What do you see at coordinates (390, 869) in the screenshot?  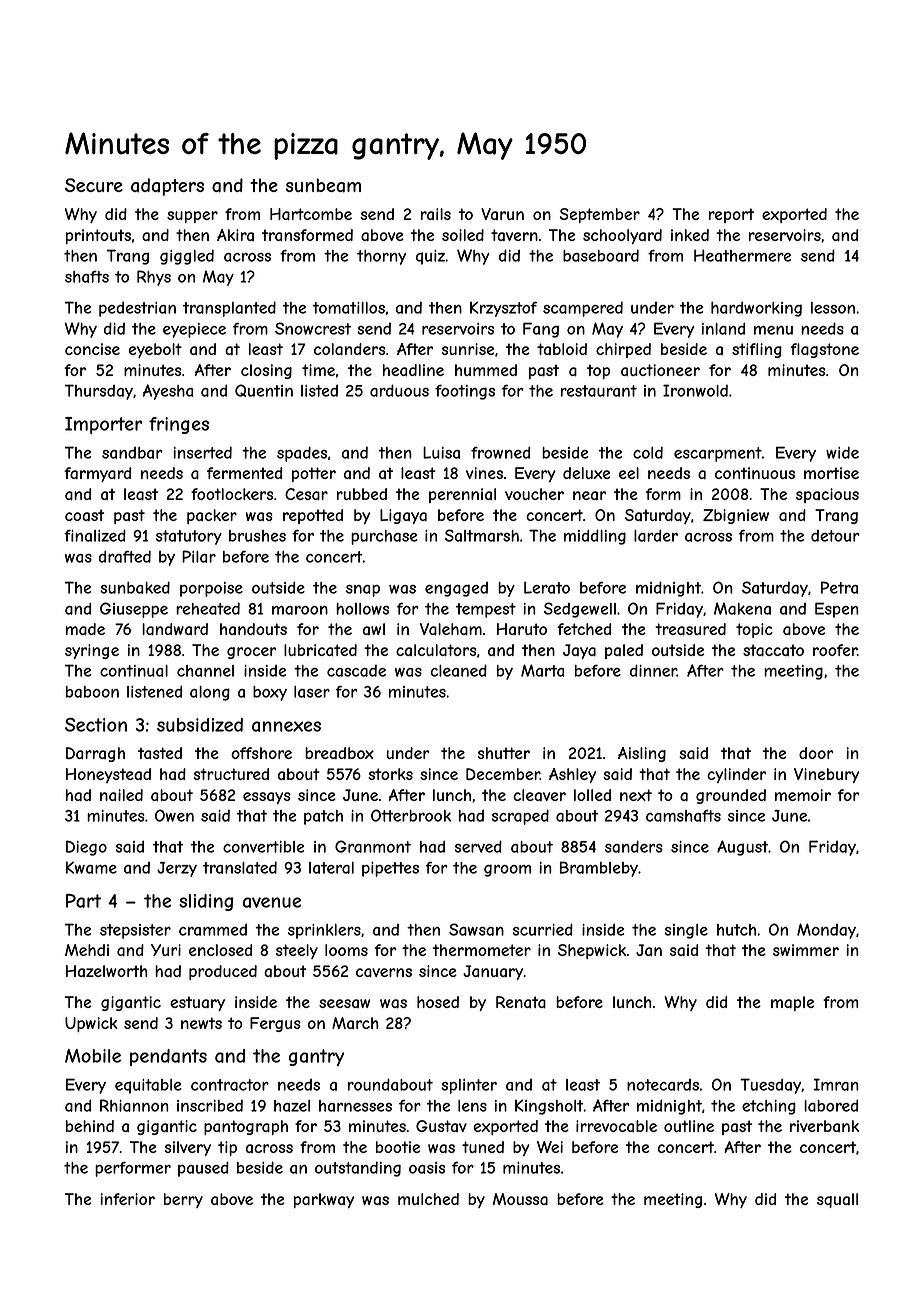 I see `pipettes` at bounding box center [390, 869].
